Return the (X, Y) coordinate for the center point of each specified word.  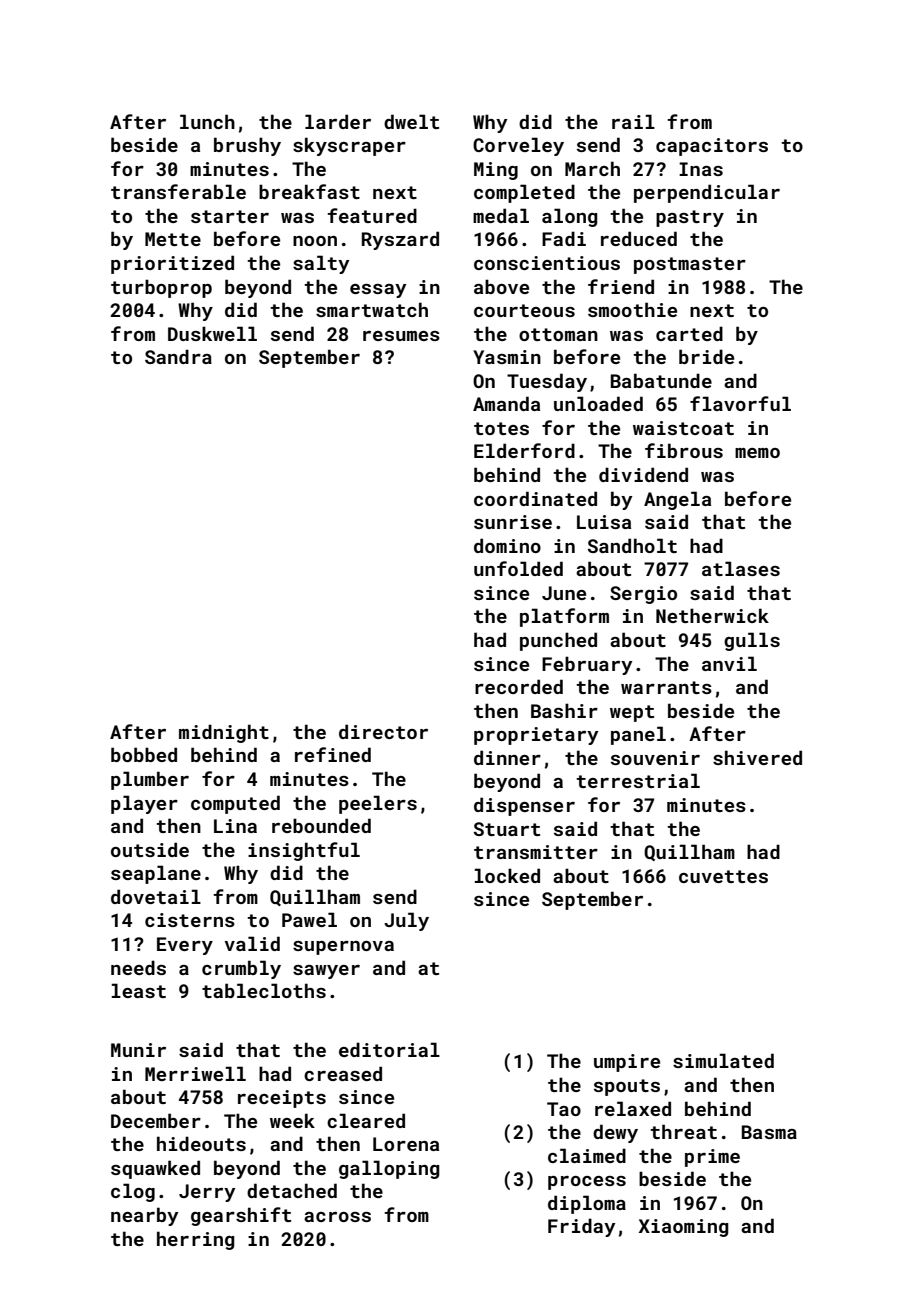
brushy (247, 146)
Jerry (207, 1193)
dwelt (411, 121)
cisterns (190, 920)
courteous (524, 310)
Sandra (178, 356)
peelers (378, 804)
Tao (564, 1109)
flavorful (740, 403)
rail (633, 121)
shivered (757, 757)
